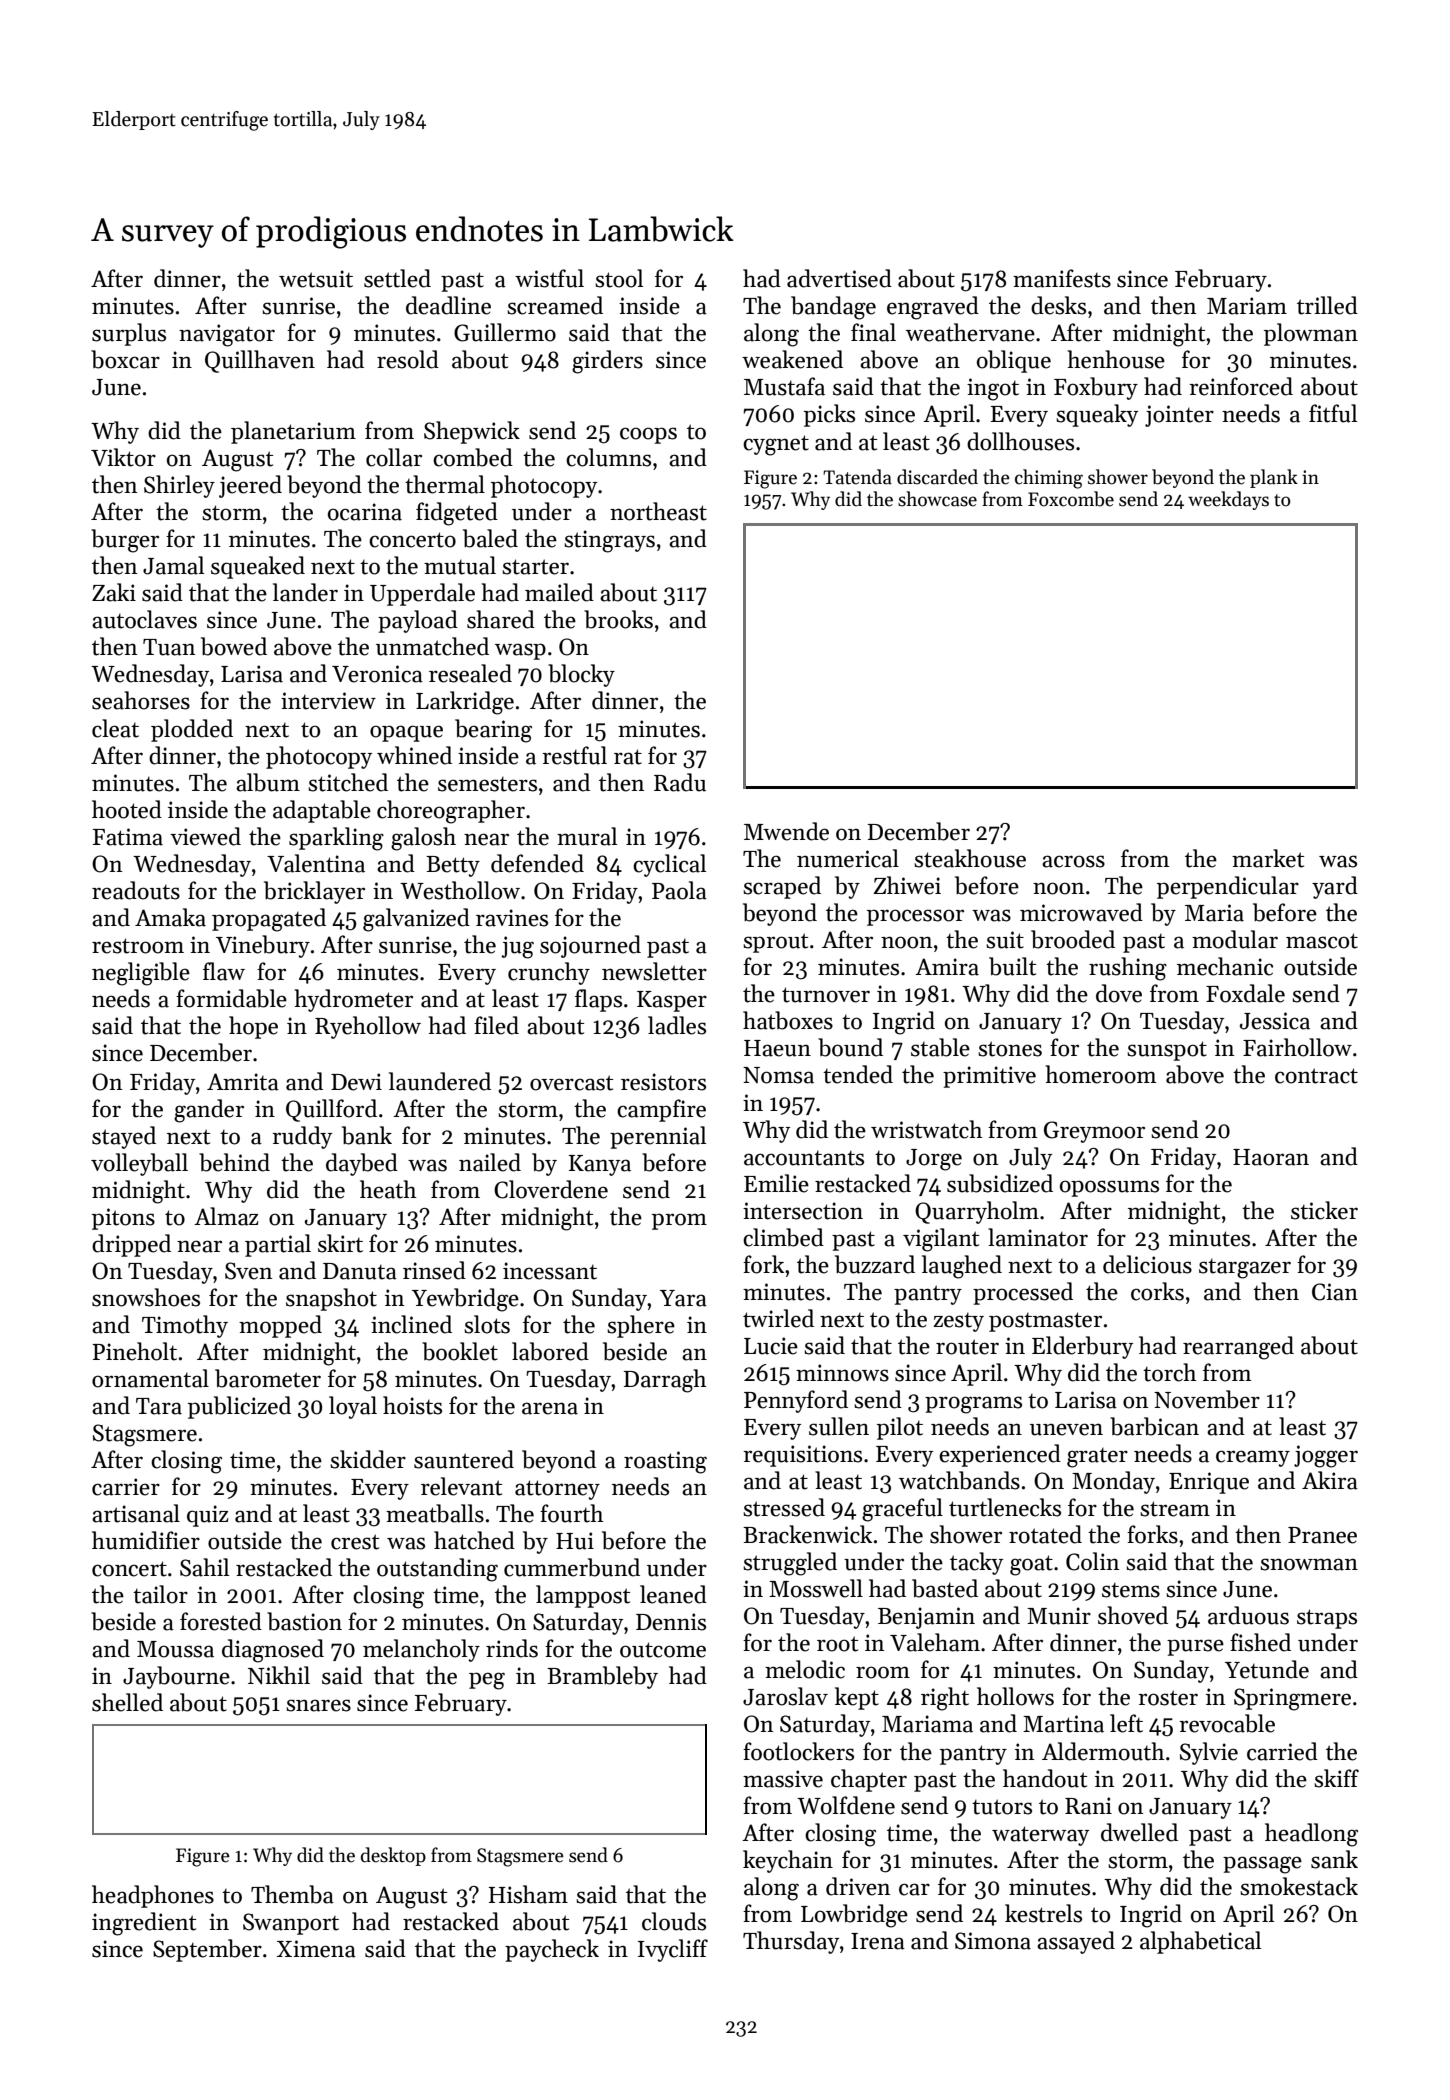 The width and height of the screenshot is (1450, 2100). I want to click on stool, so click(619, 278).
